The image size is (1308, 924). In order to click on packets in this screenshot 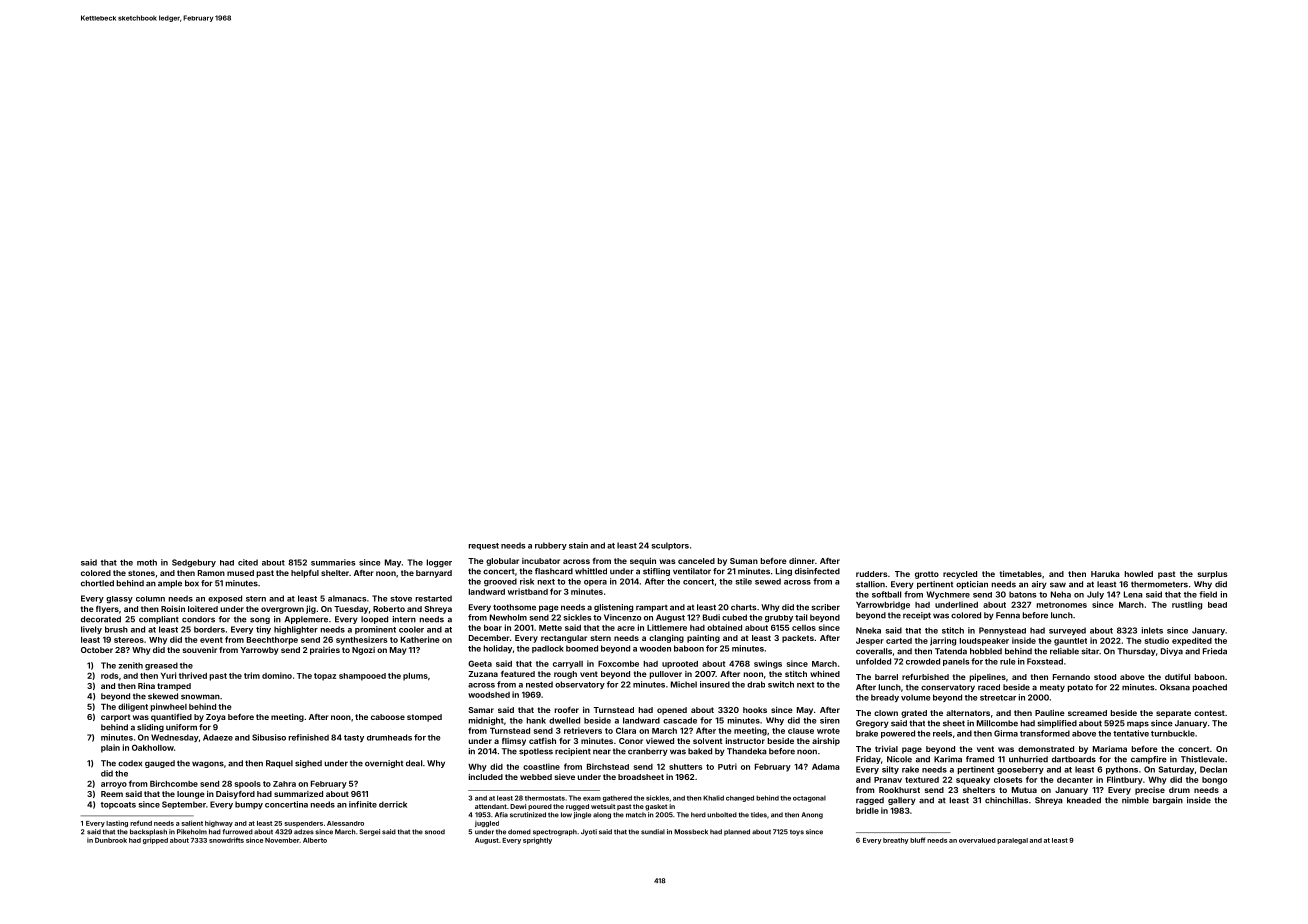, I will do `click(798, 639)`.
